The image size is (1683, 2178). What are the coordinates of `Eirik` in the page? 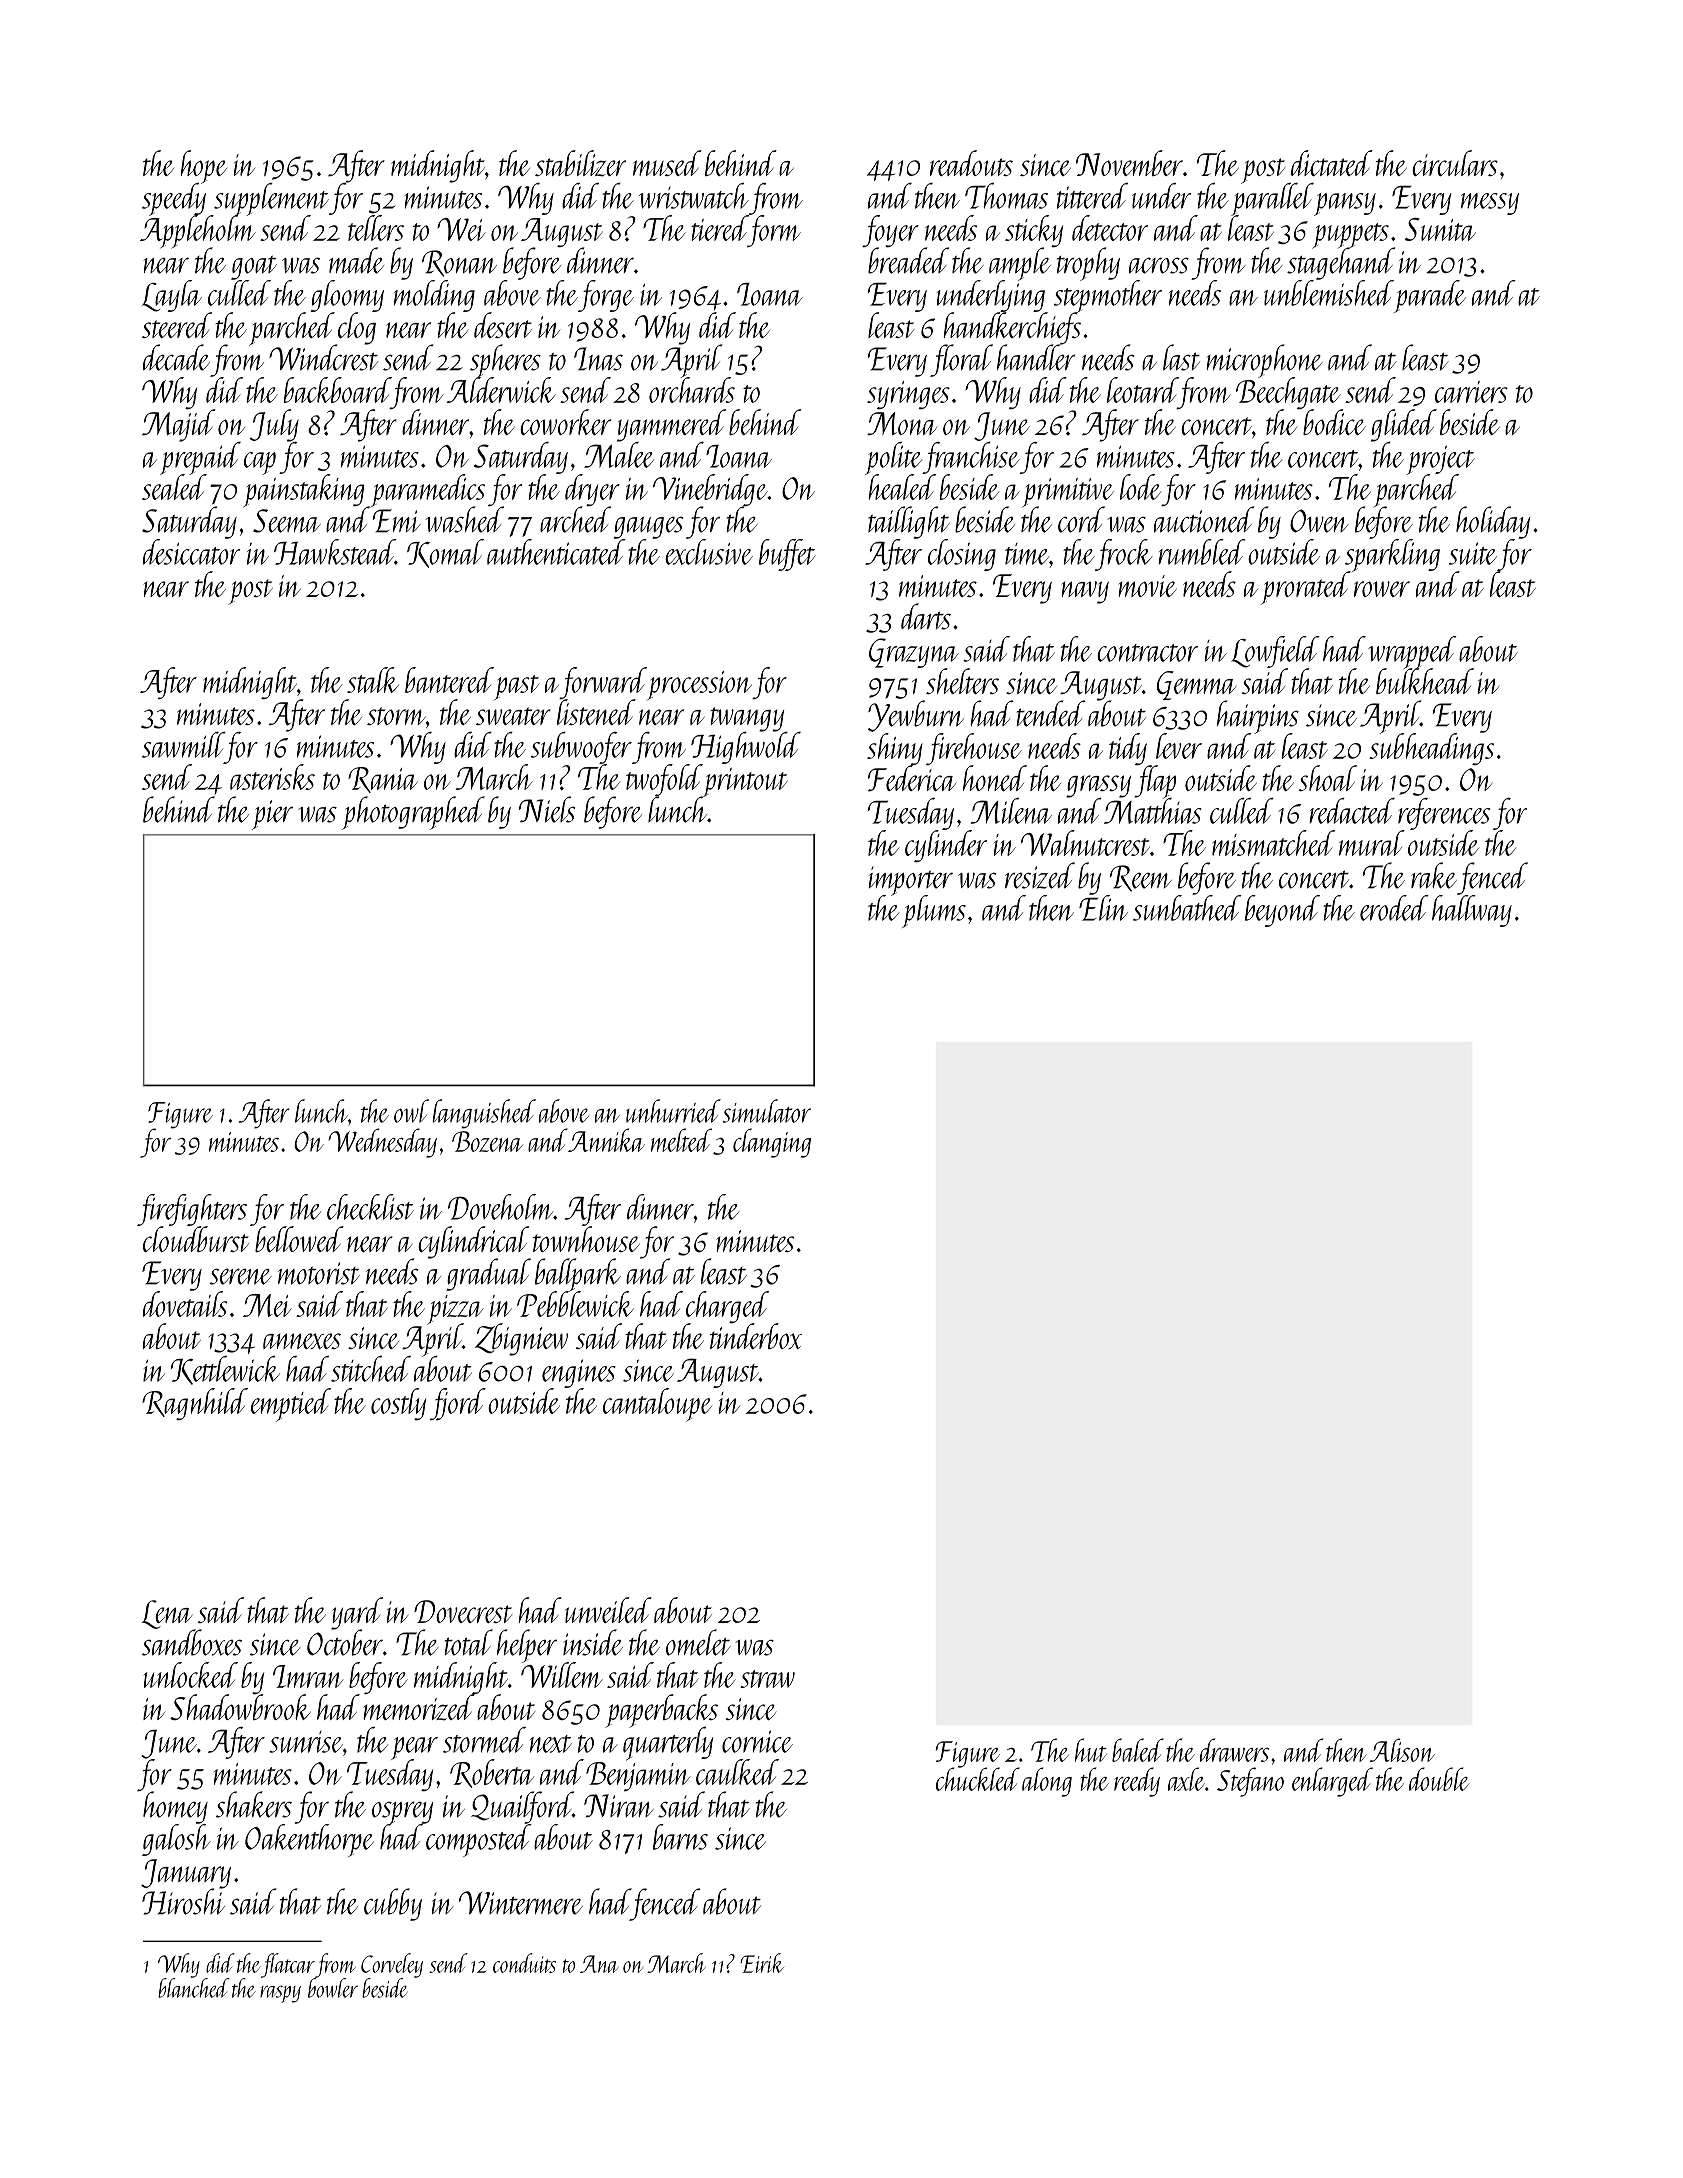 It's located at (762, 1963).
